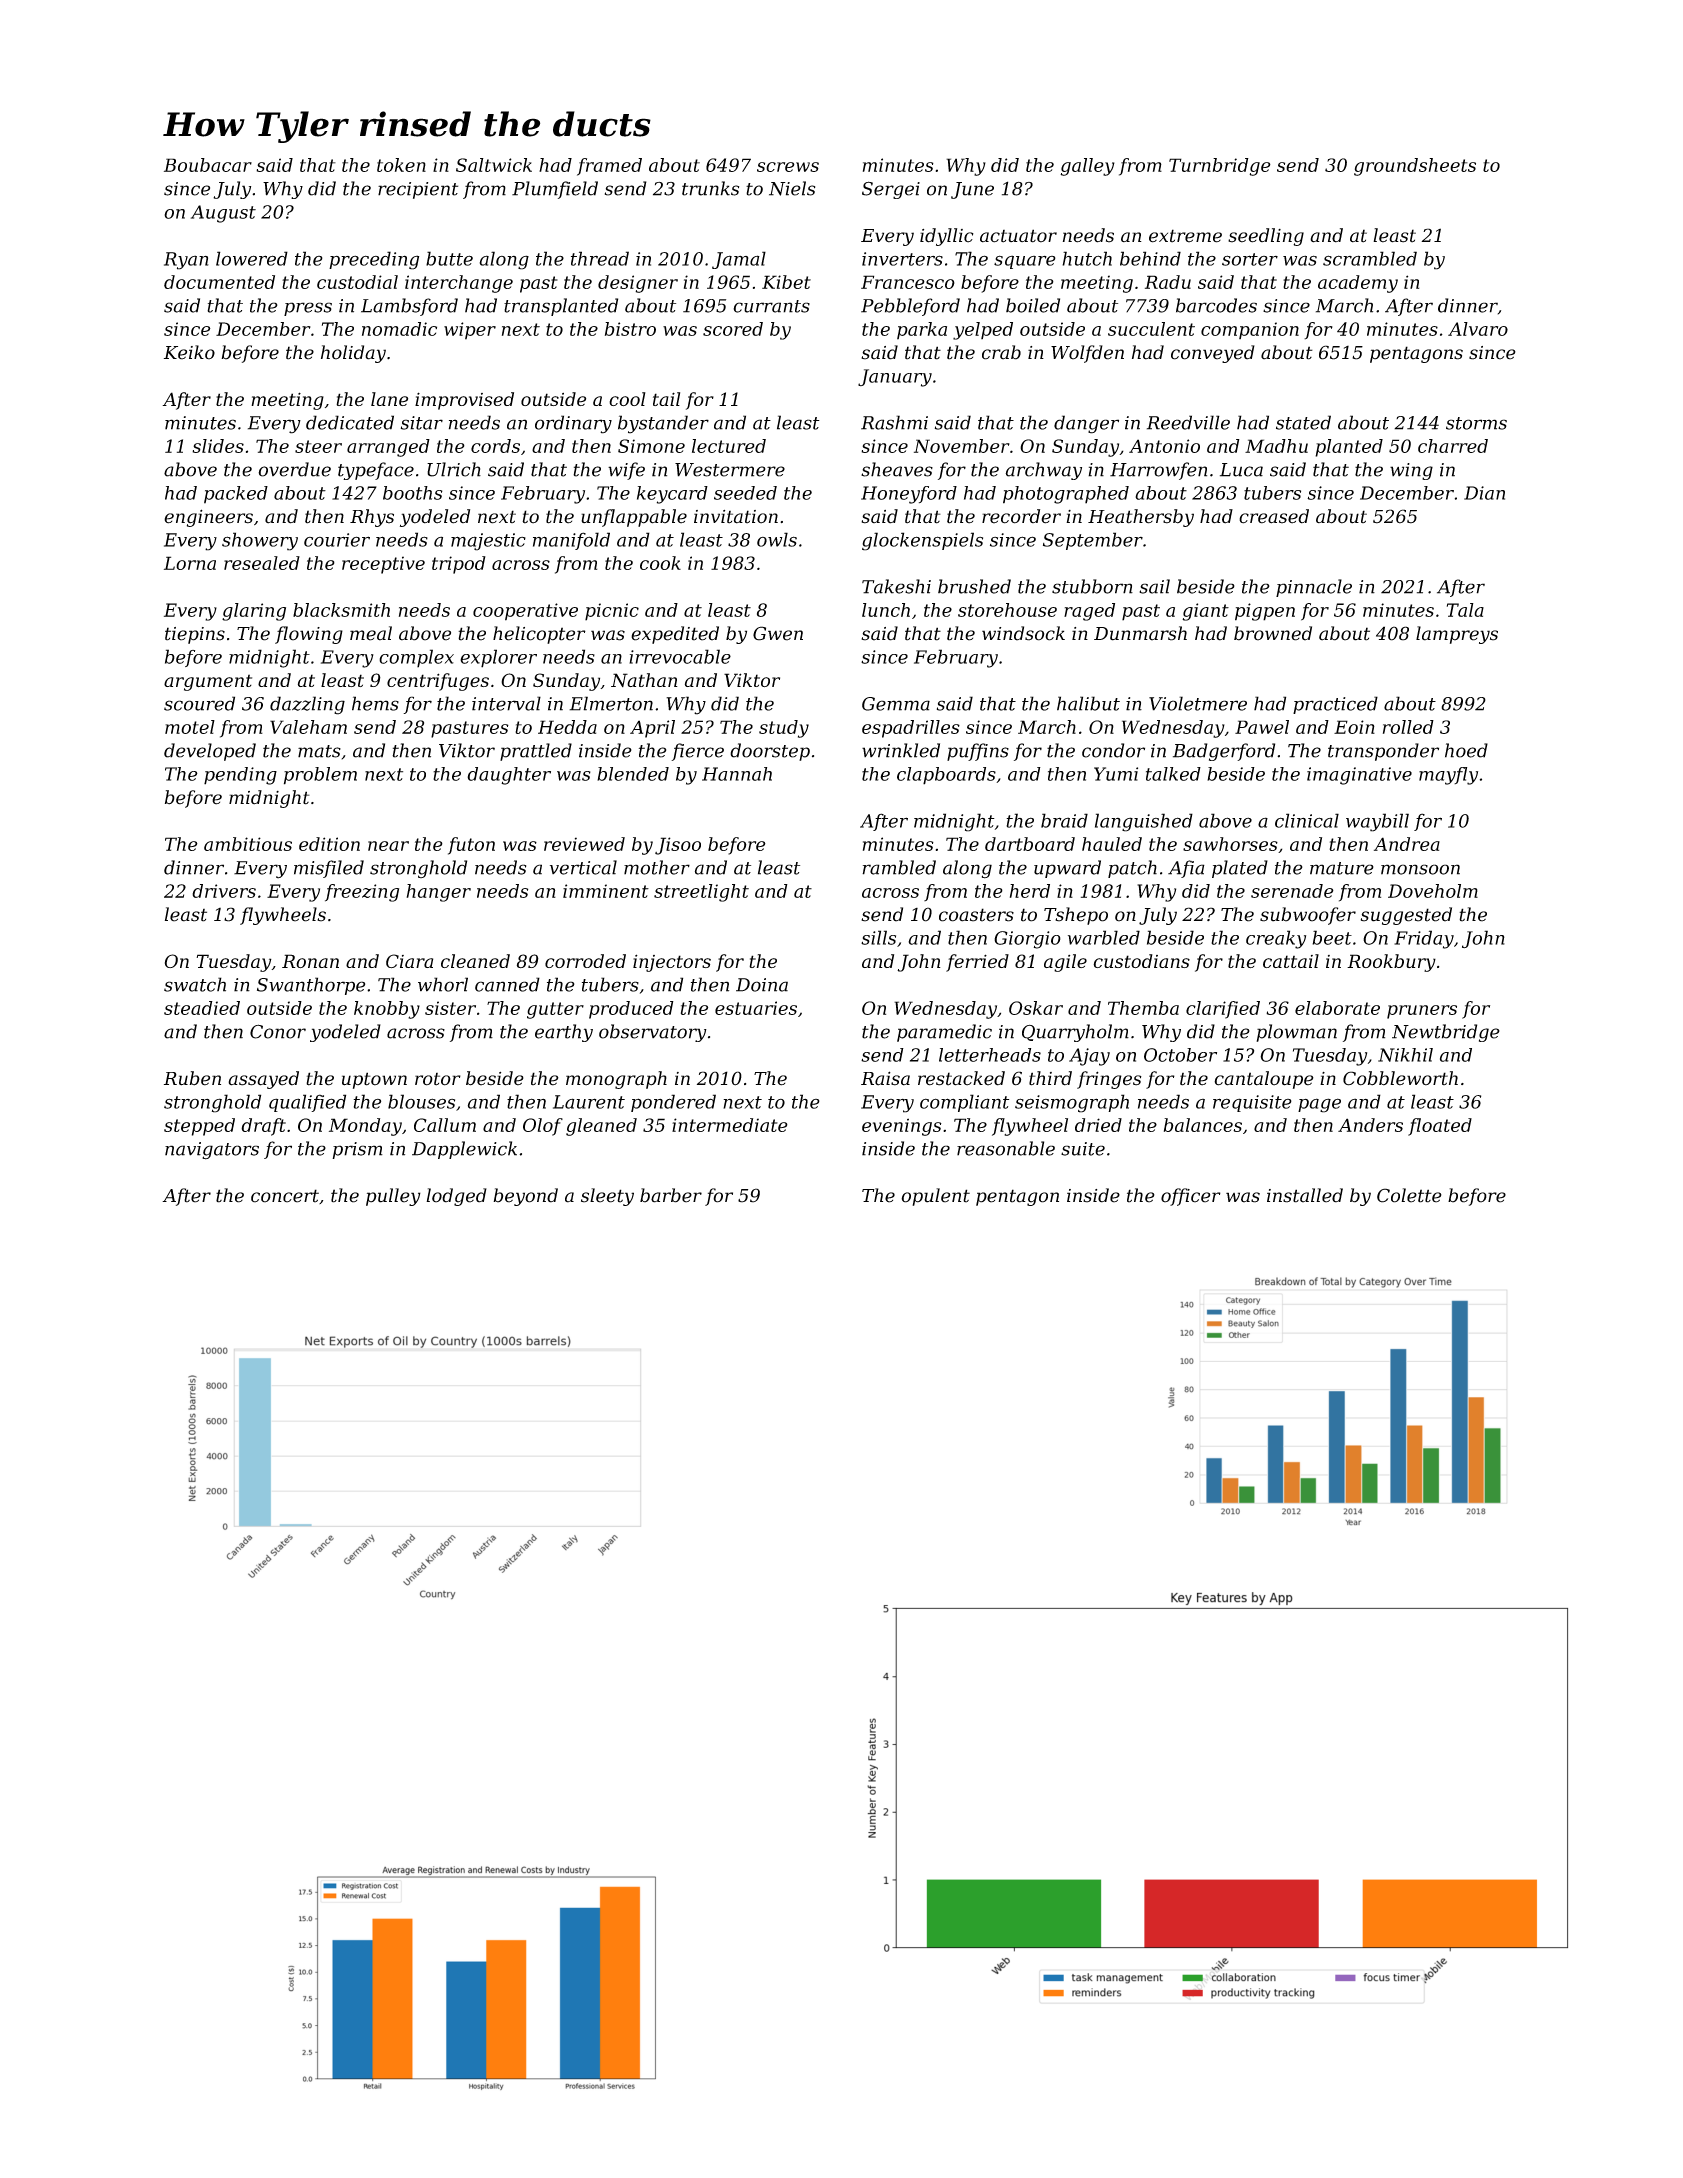 This page has width=1683, height=2178. Describe the element at coordinates (374, 1080) in the page. I see `uptown` at that location.
